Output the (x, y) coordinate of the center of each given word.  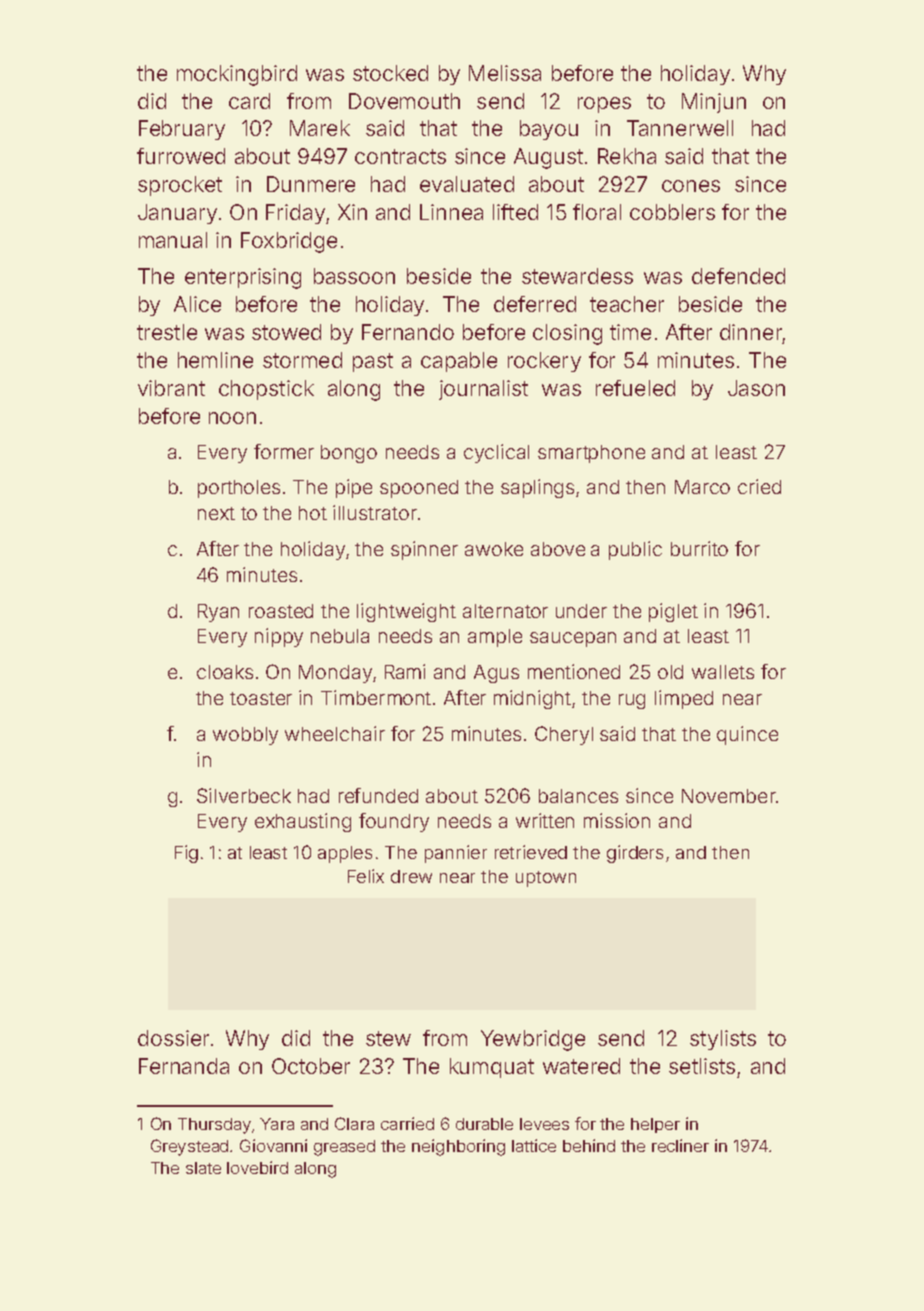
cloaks (225, 672)
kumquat (492, 1068)
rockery (544, 362)
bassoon (354, 276)
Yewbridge (533, 1040)
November (729, 796)
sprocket (180, 186)
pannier (456, 854)
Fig (186, 854)
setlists (702, 1066)
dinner (751, 332)
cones (691, 186)
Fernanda (184, 1066)
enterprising (243, 278)
